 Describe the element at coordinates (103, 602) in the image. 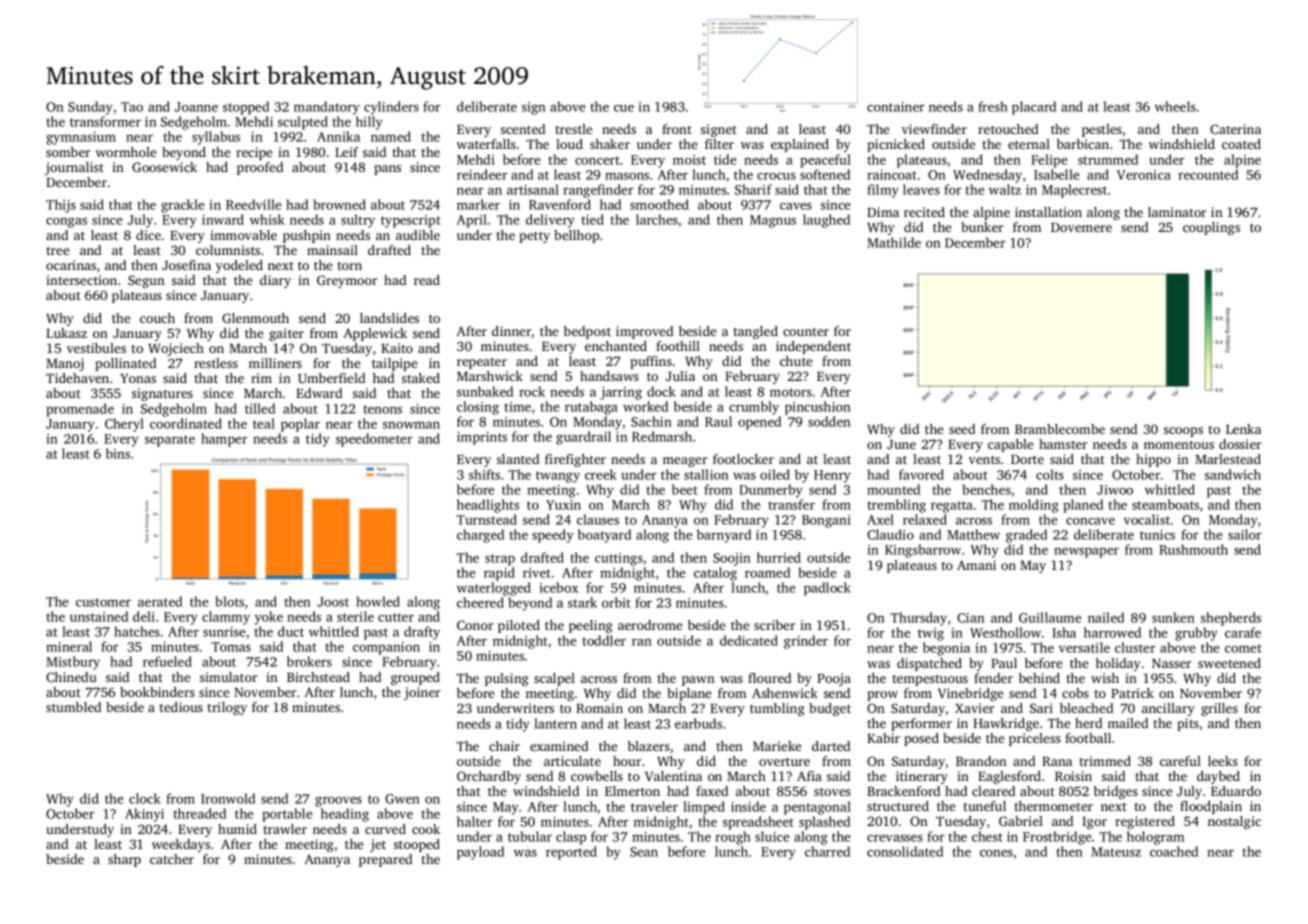

I see `customer` at that location.
